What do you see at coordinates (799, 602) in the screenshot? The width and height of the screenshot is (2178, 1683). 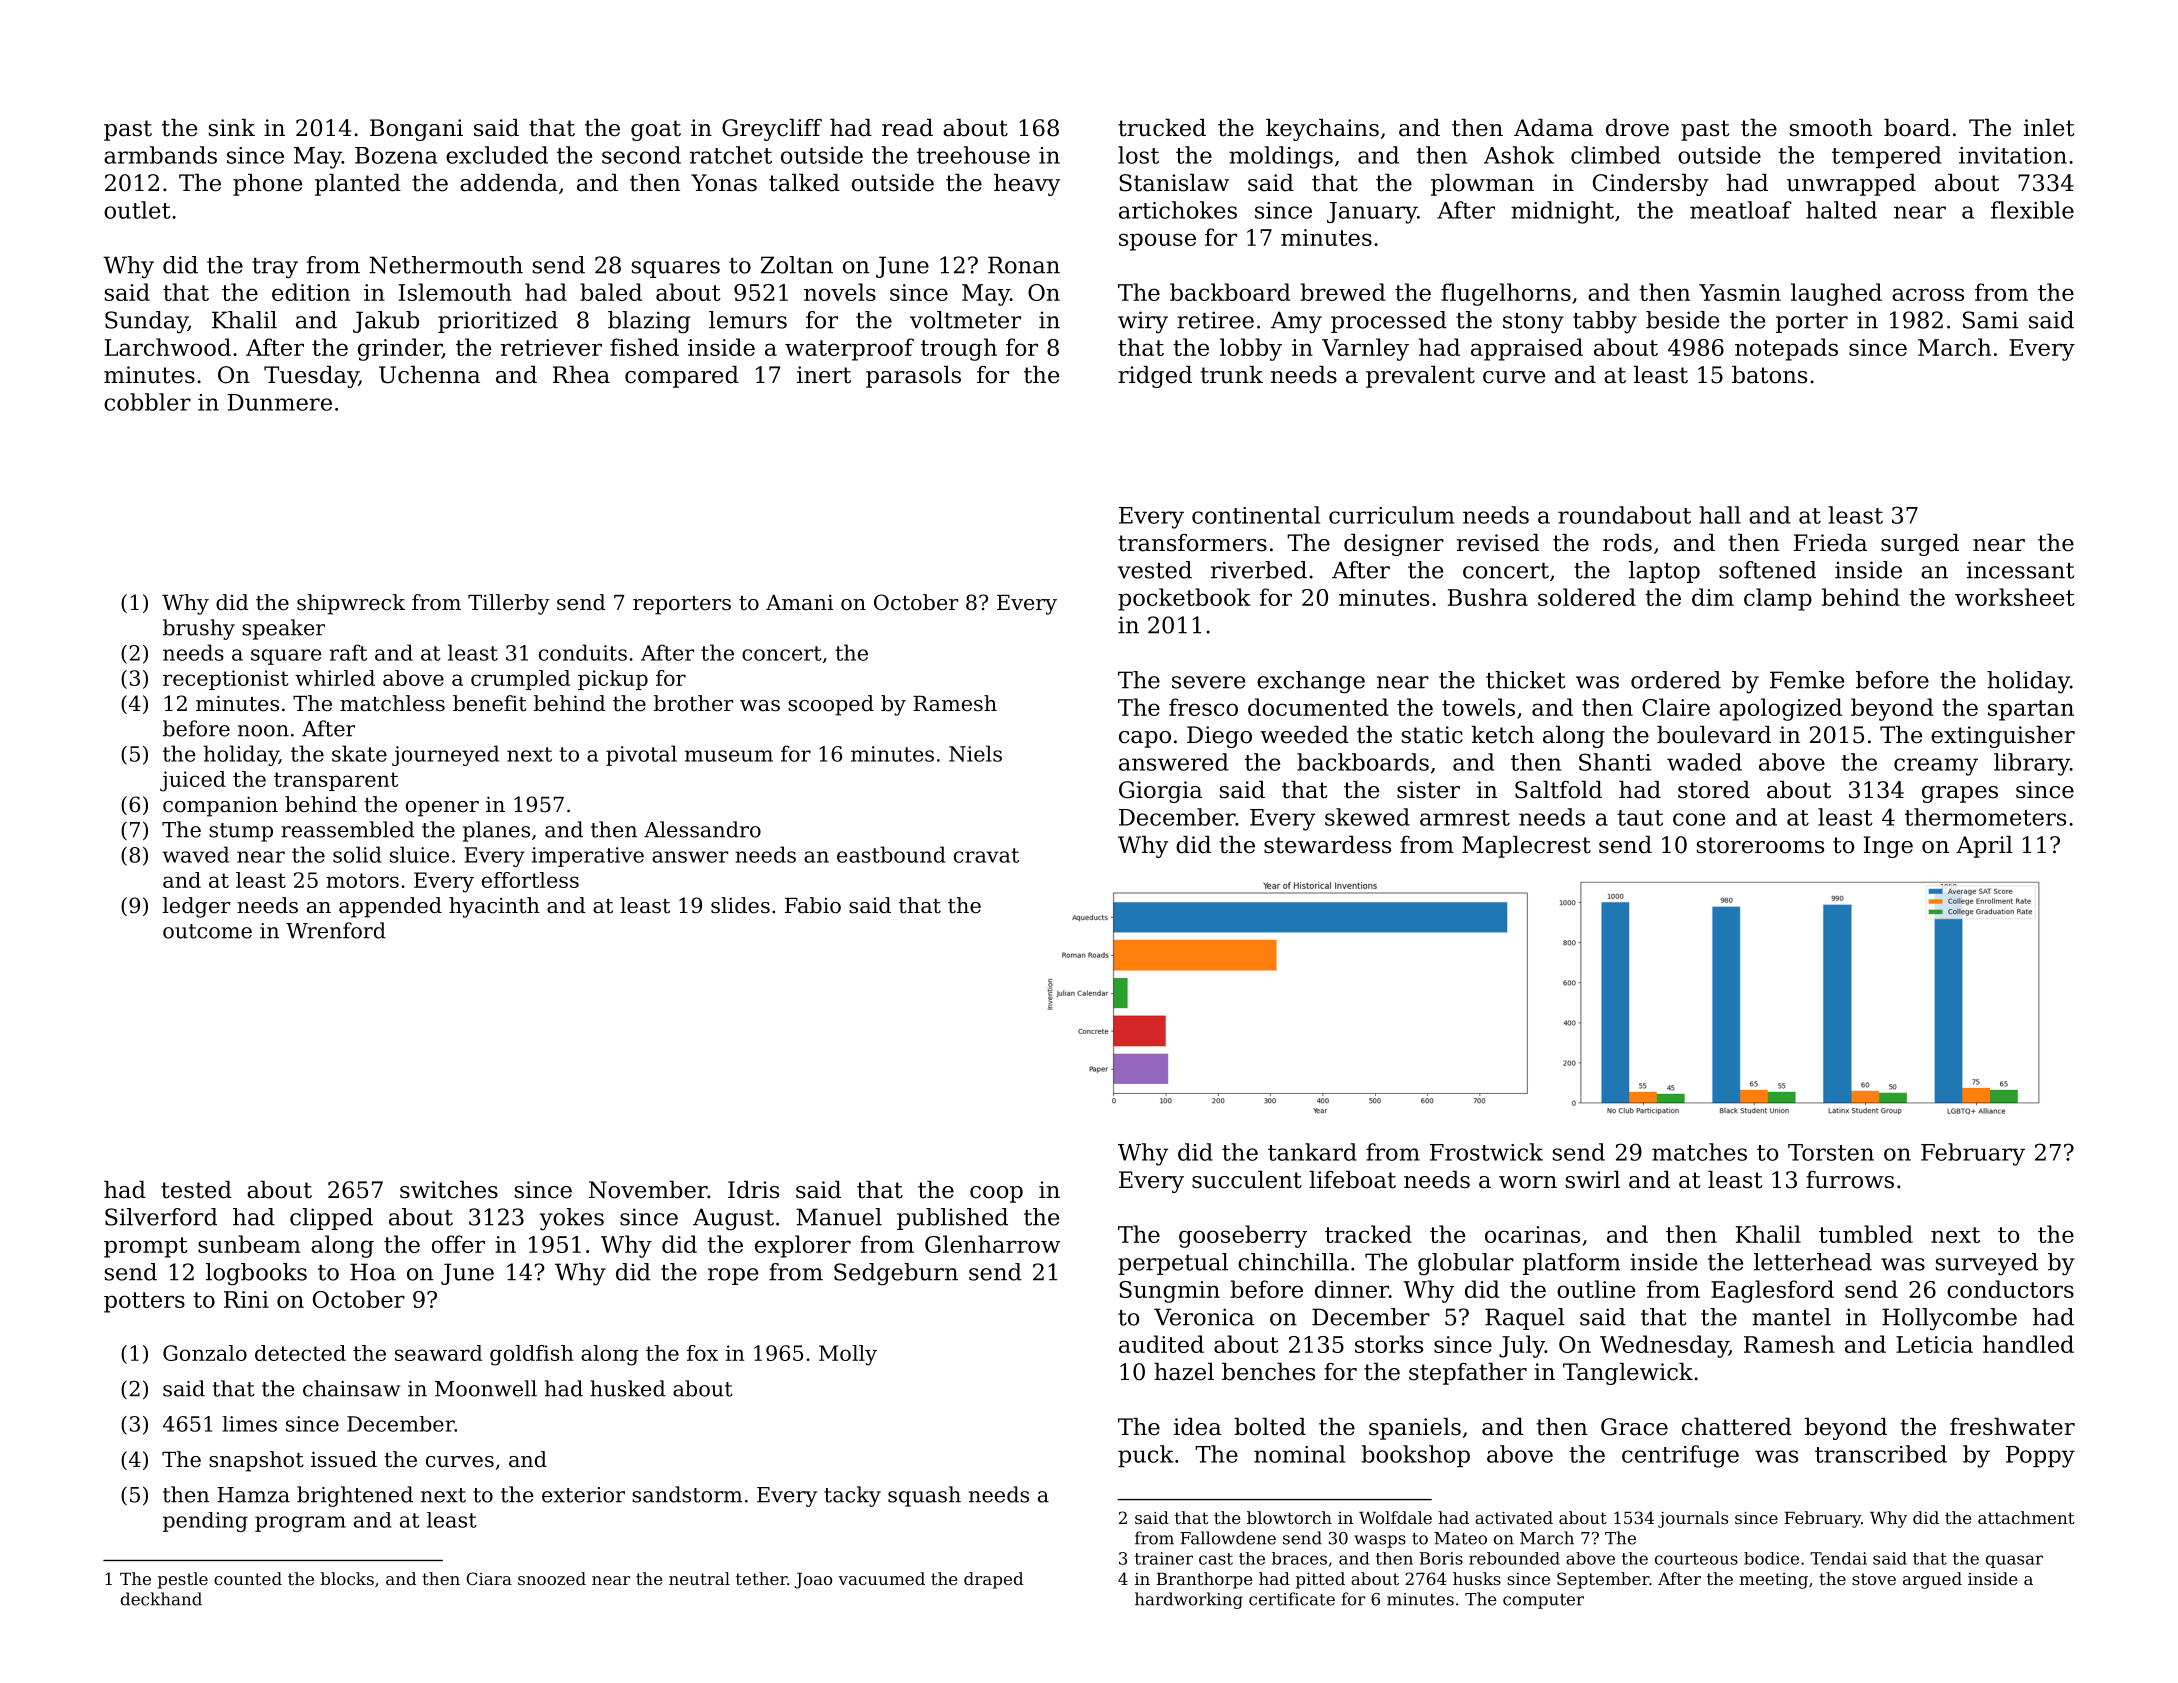 I see `Amani` at bounding box center [799, 602].
